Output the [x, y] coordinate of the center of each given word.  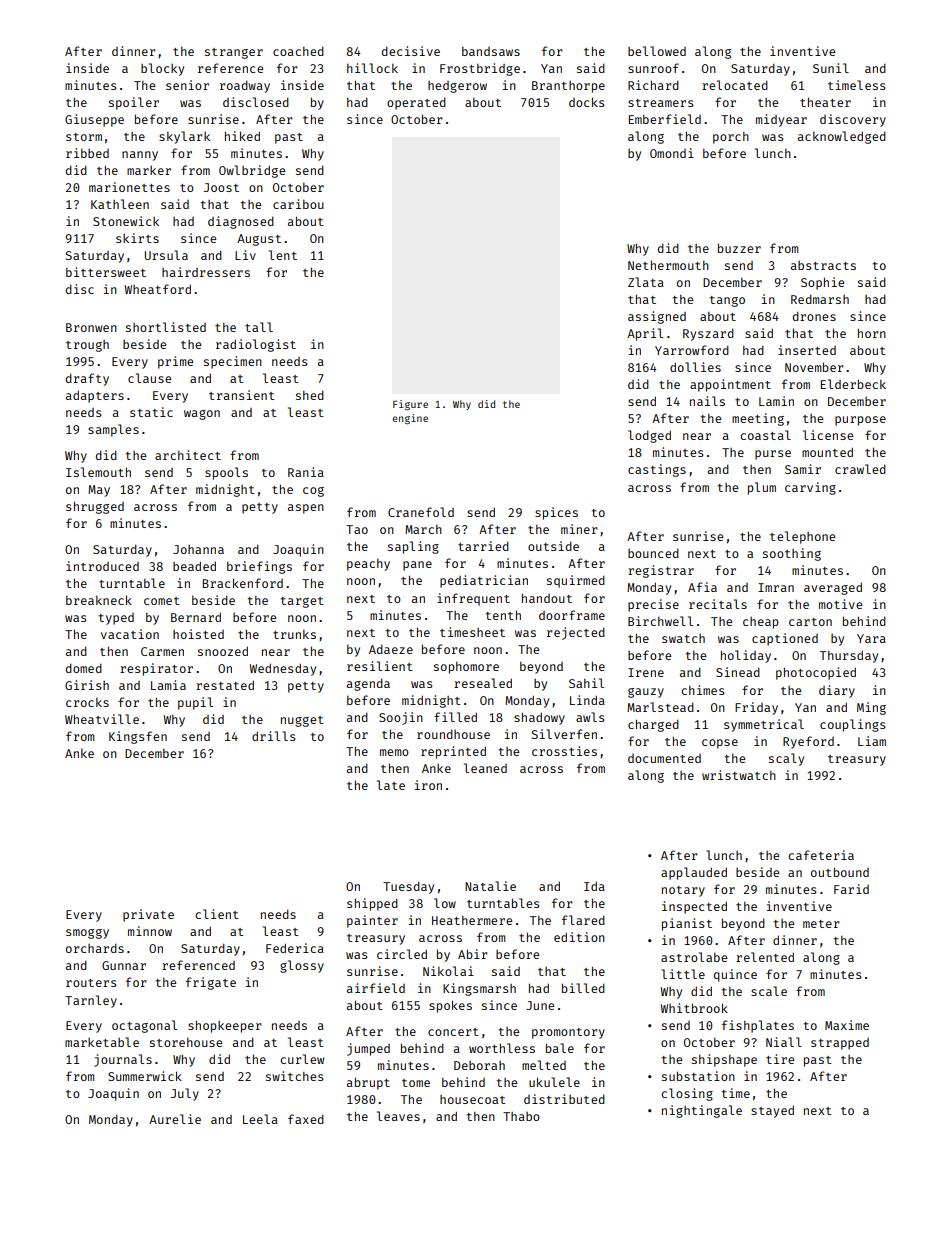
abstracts [823, 265]
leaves [398, 1116]
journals [123, 1060]
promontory [568, 1033]
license [828, 435]
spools [226, 473]
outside [553, 546]
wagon [202, 415]
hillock [372, 68]
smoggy [87, 934]
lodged [649, 436]
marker [149, 170]
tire [780, 1059]
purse [773, 455]
